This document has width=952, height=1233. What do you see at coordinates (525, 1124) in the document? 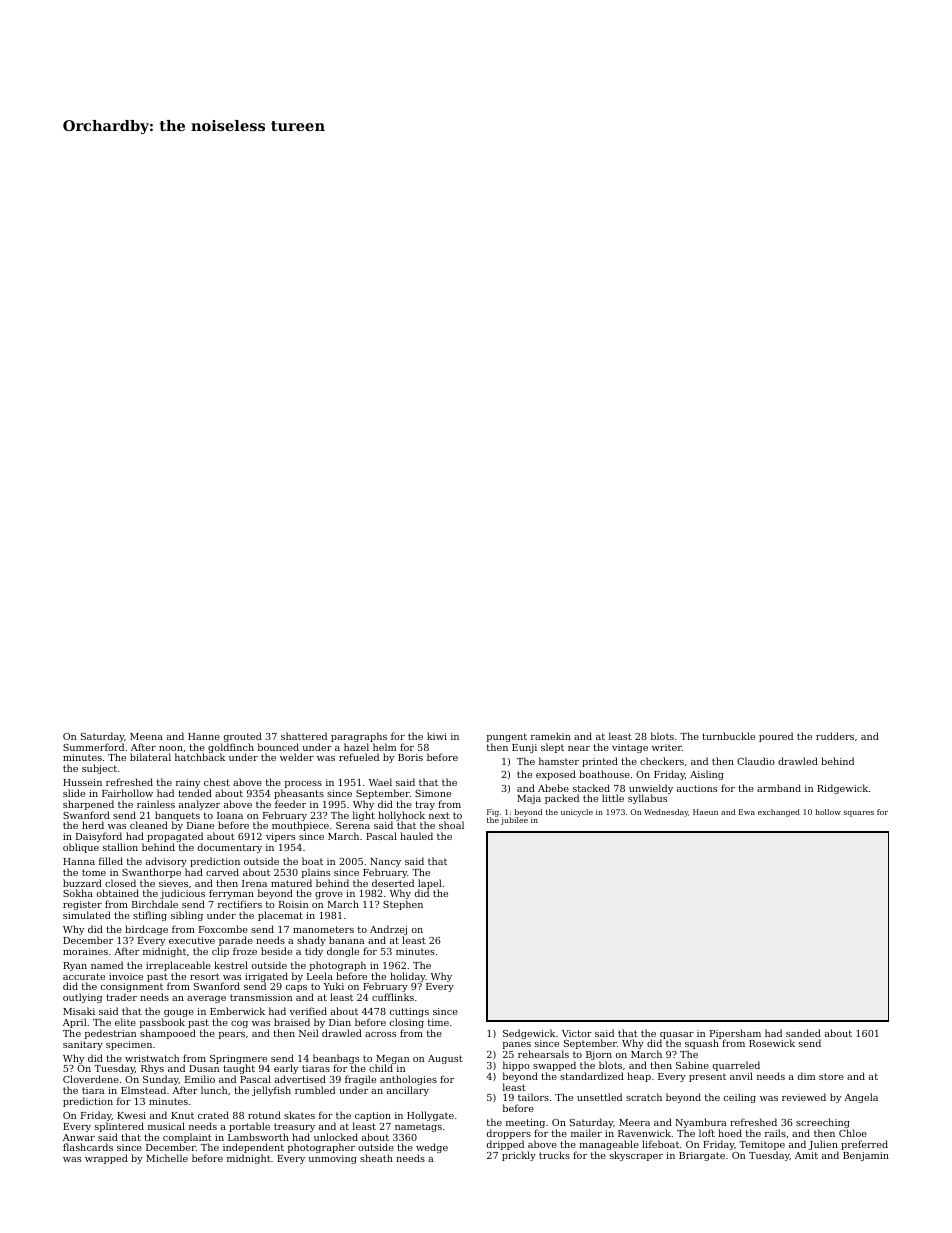
I see `meeting` at bounding box center [525, 1124].
